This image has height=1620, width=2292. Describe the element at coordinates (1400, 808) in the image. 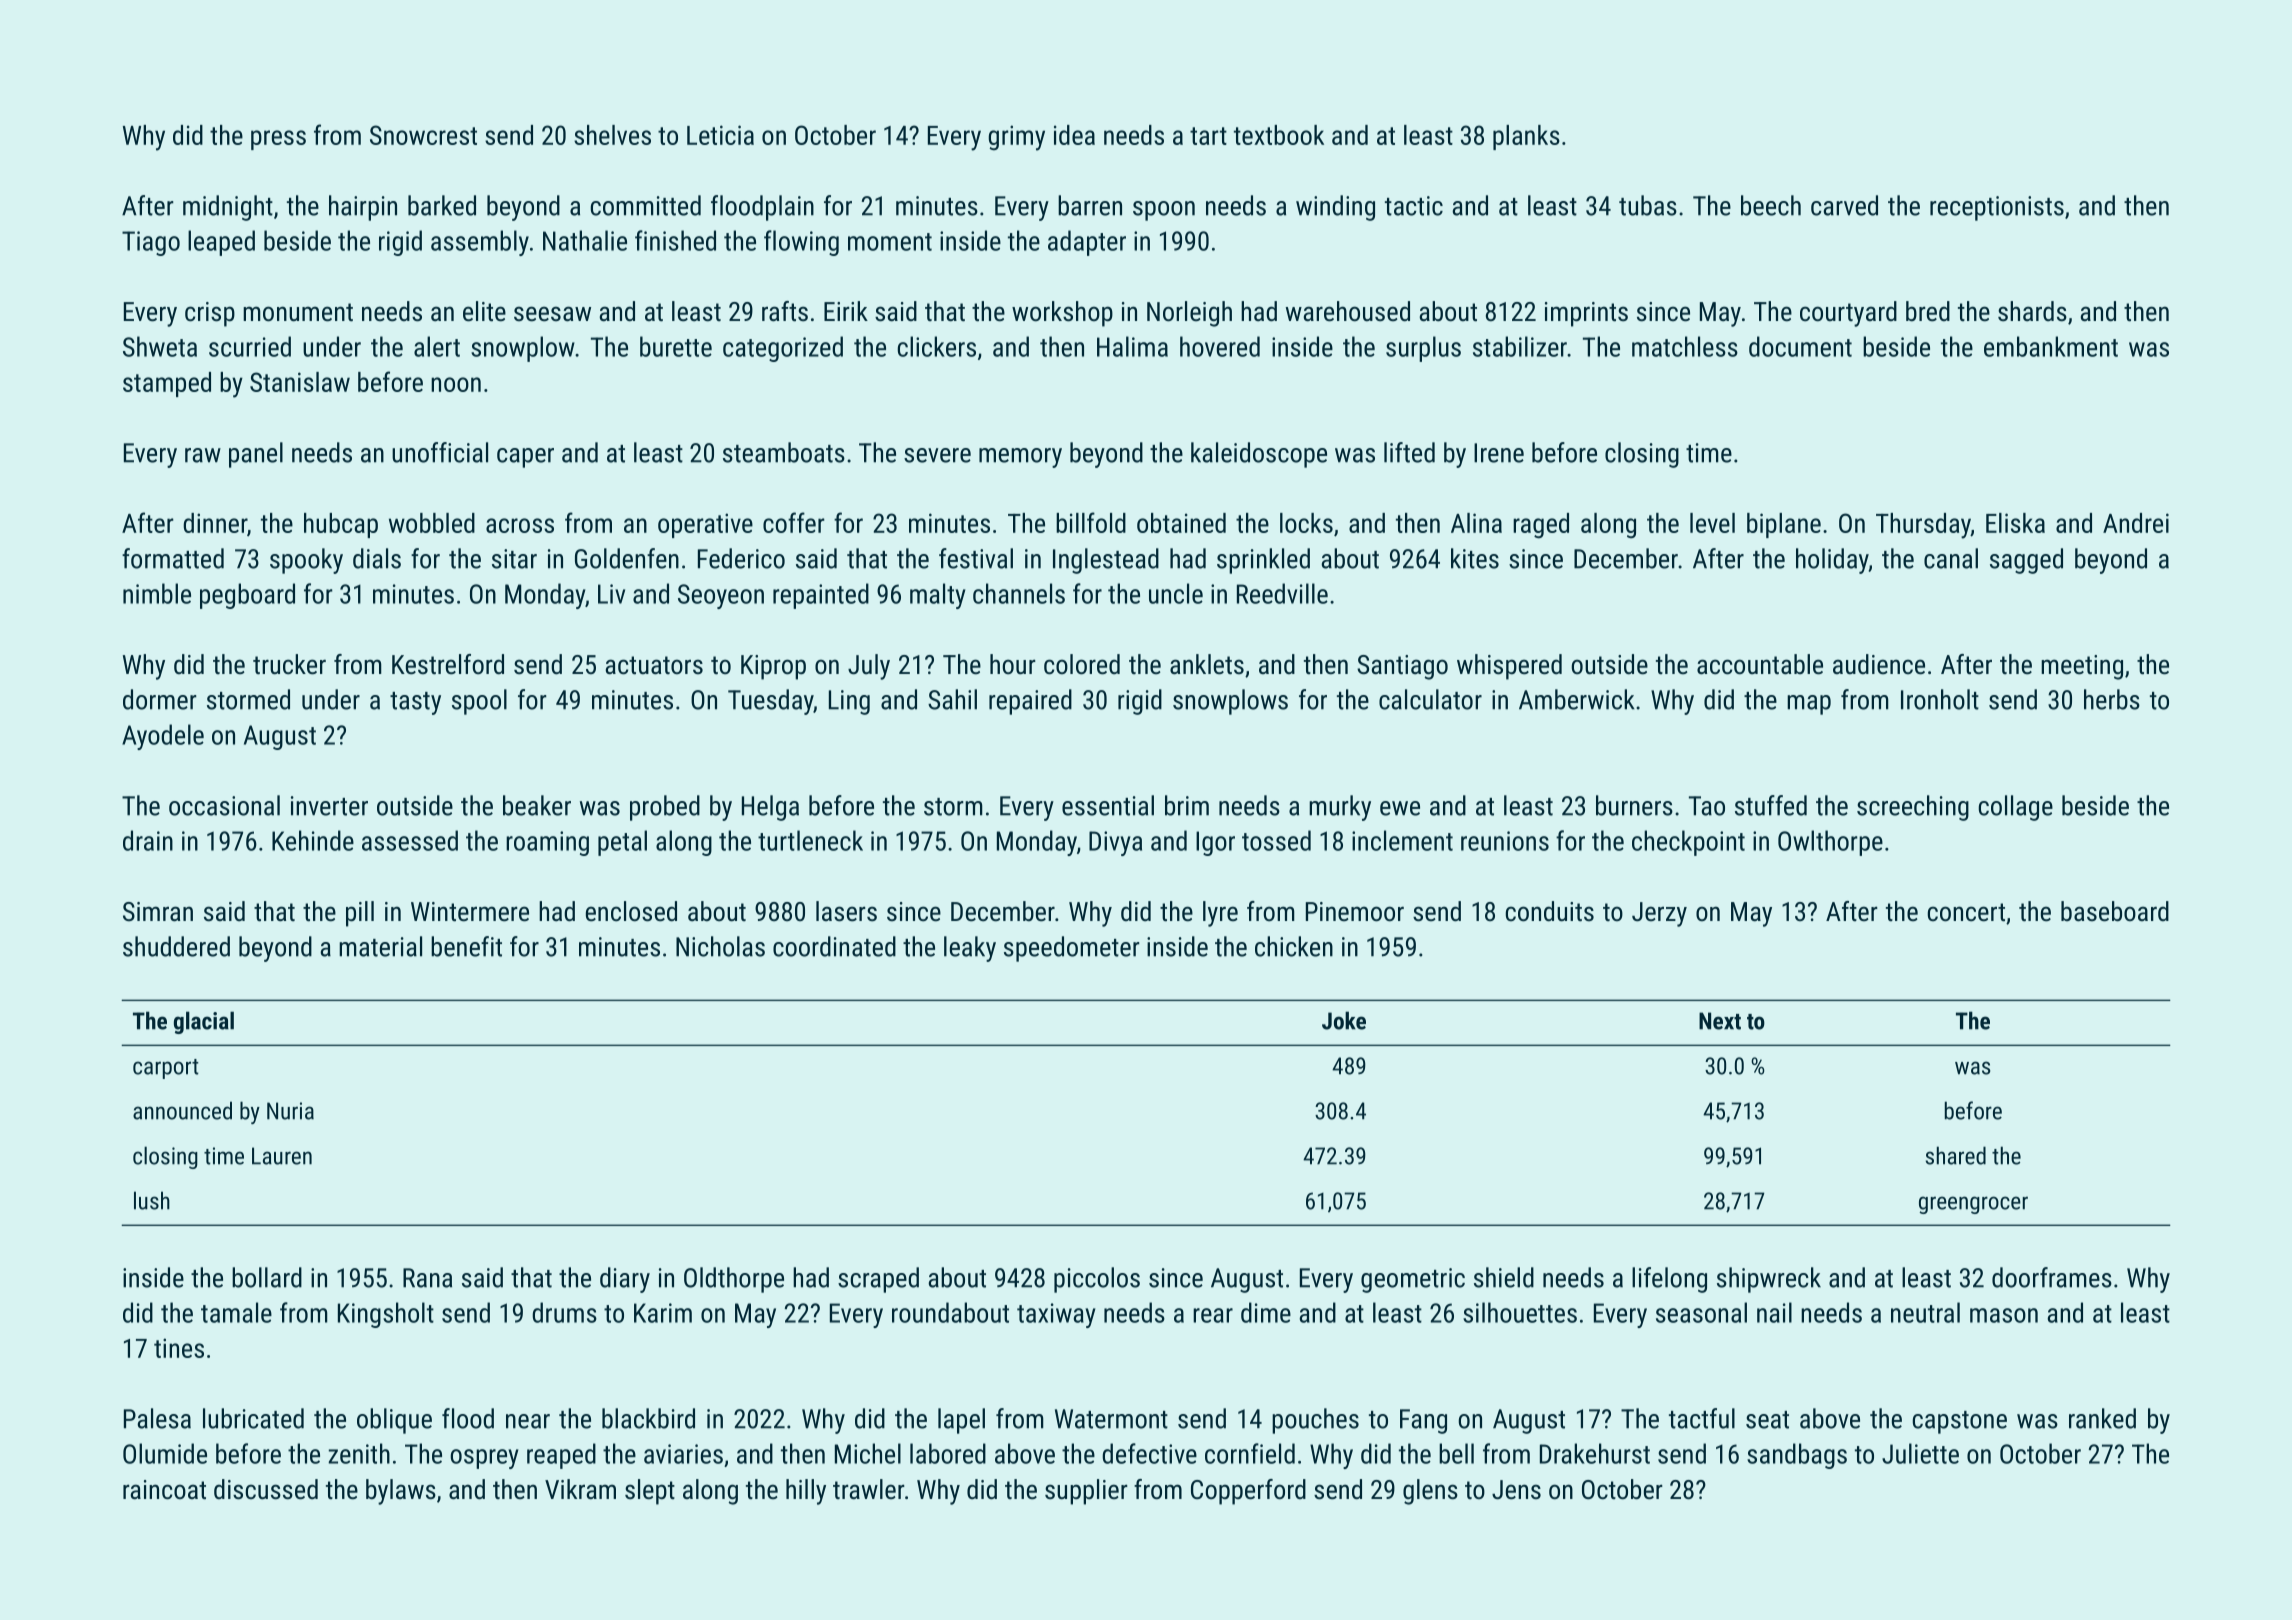

I see `ewe` at that location.
